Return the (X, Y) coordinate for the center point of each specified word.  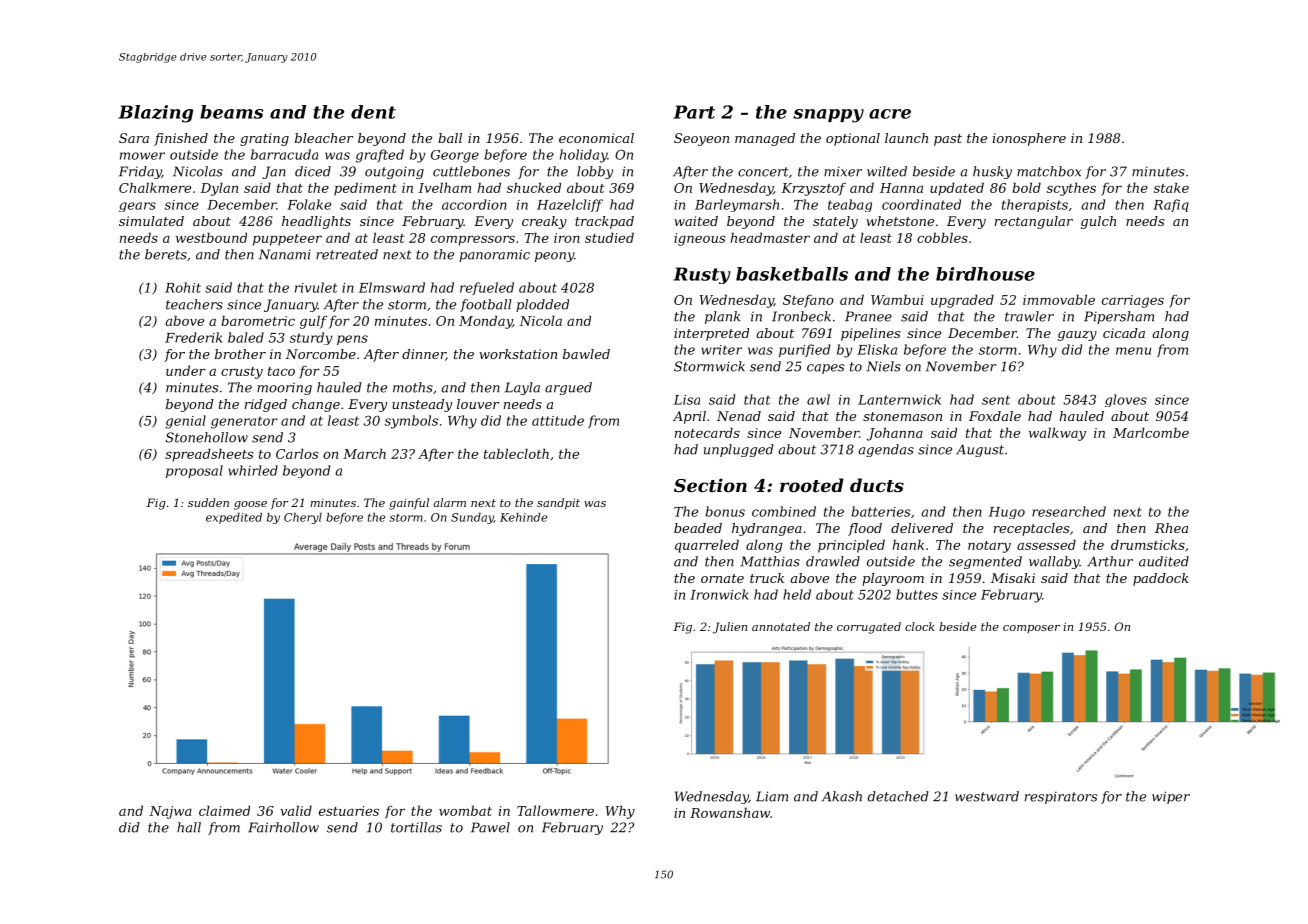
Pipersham (1119, 317)
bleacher (324, 138)
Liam (772, 796)
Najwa (170, 812)
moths (413, 387)
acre (890, 114)
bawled (586, 354)
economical (596, 138)
